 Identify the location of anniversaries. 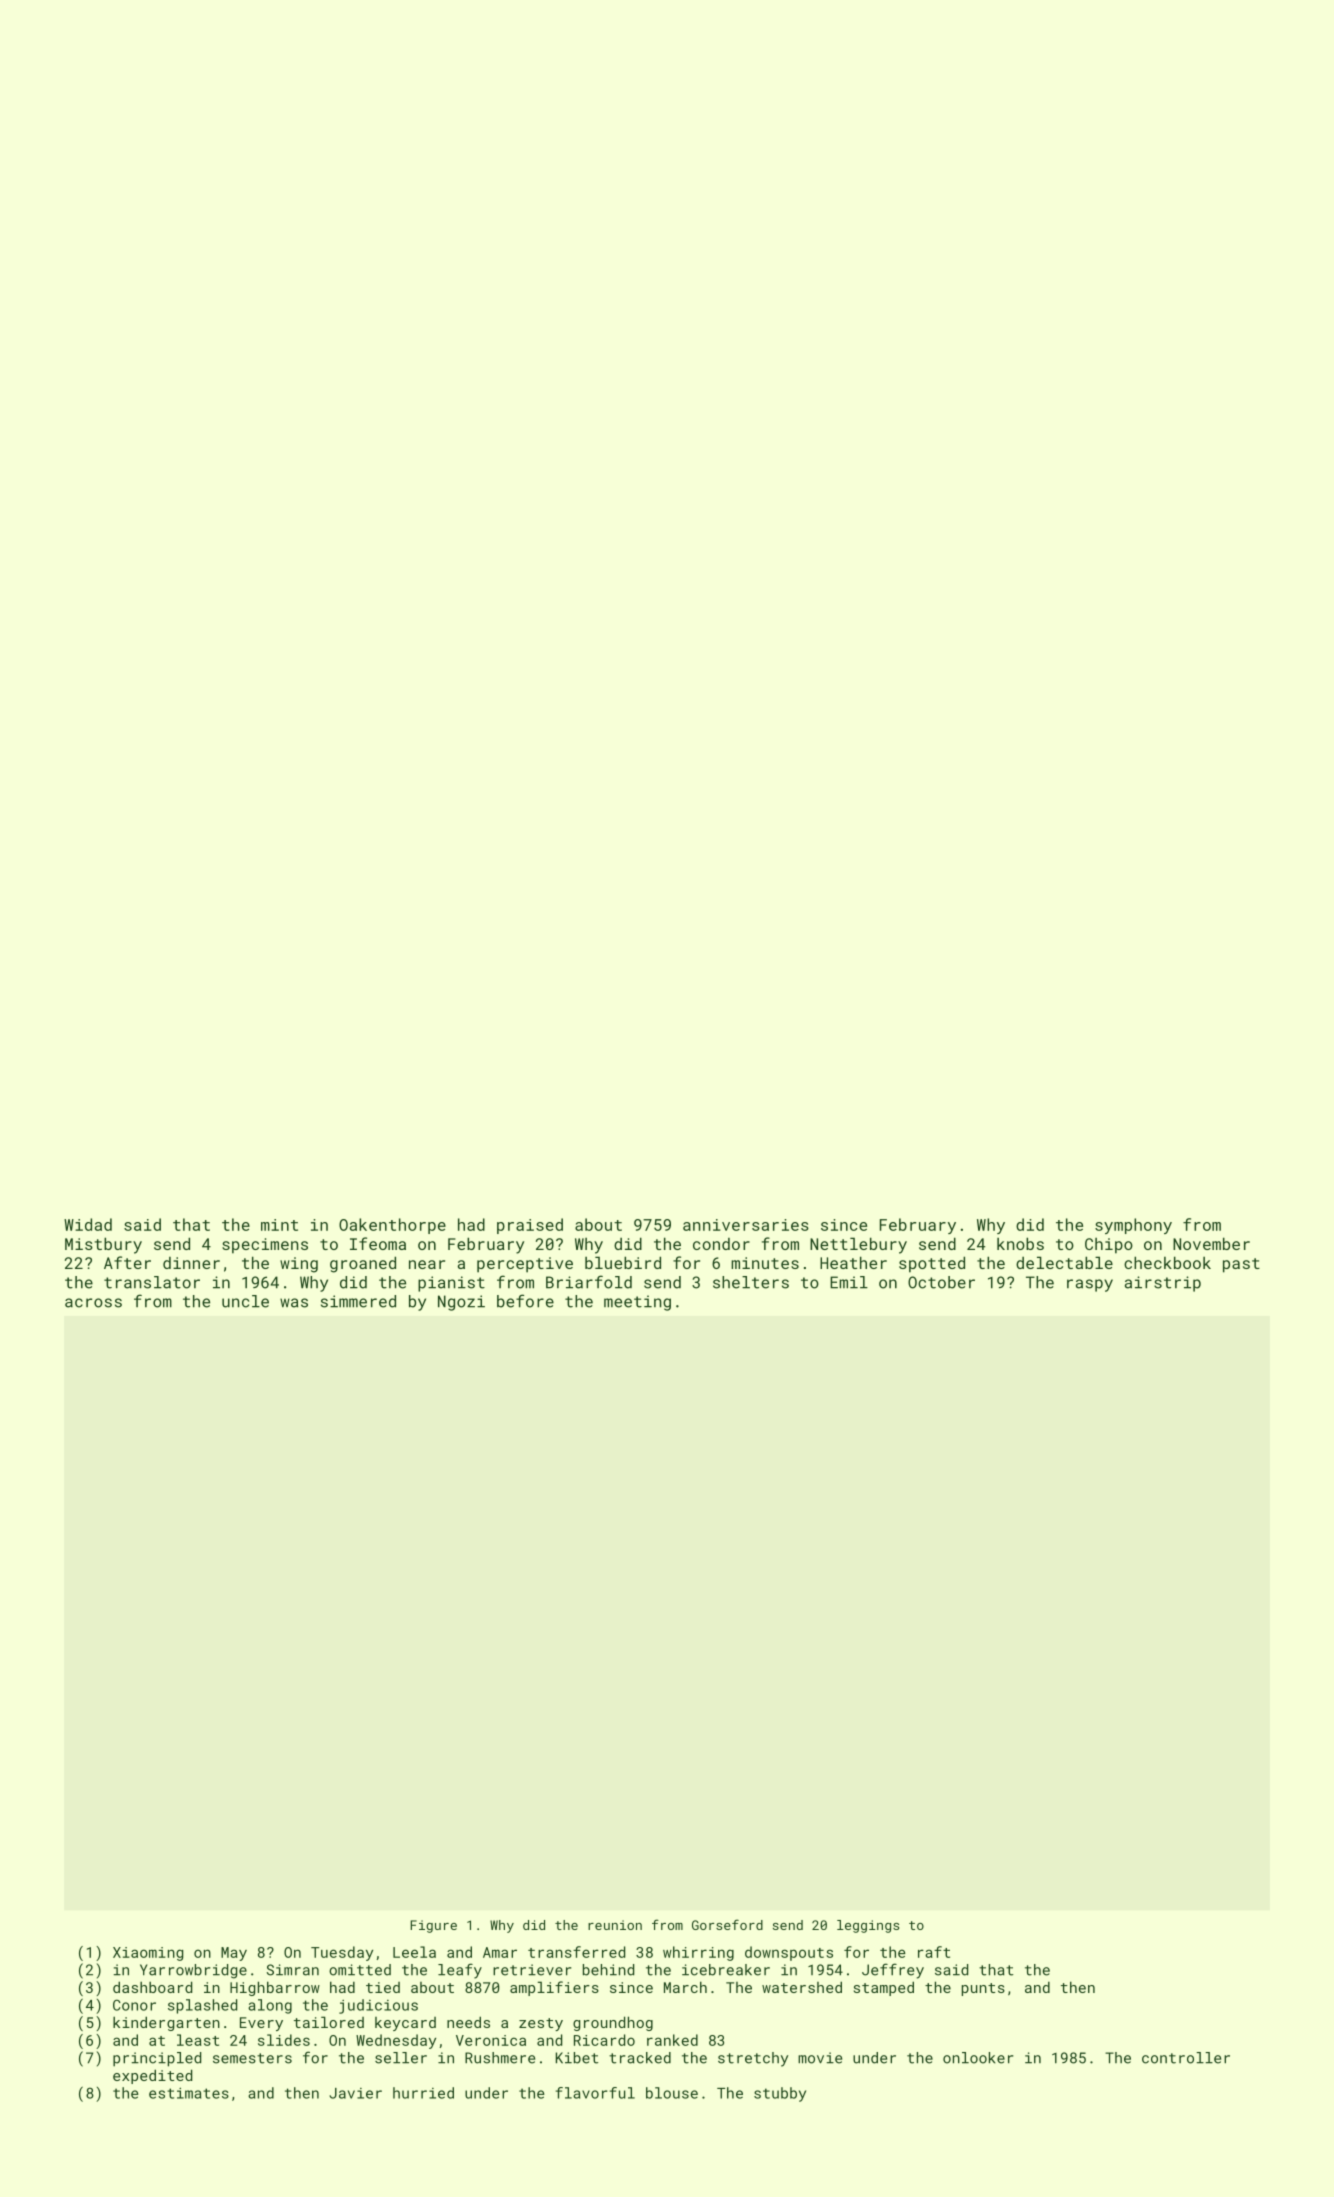
(746, 1225).
